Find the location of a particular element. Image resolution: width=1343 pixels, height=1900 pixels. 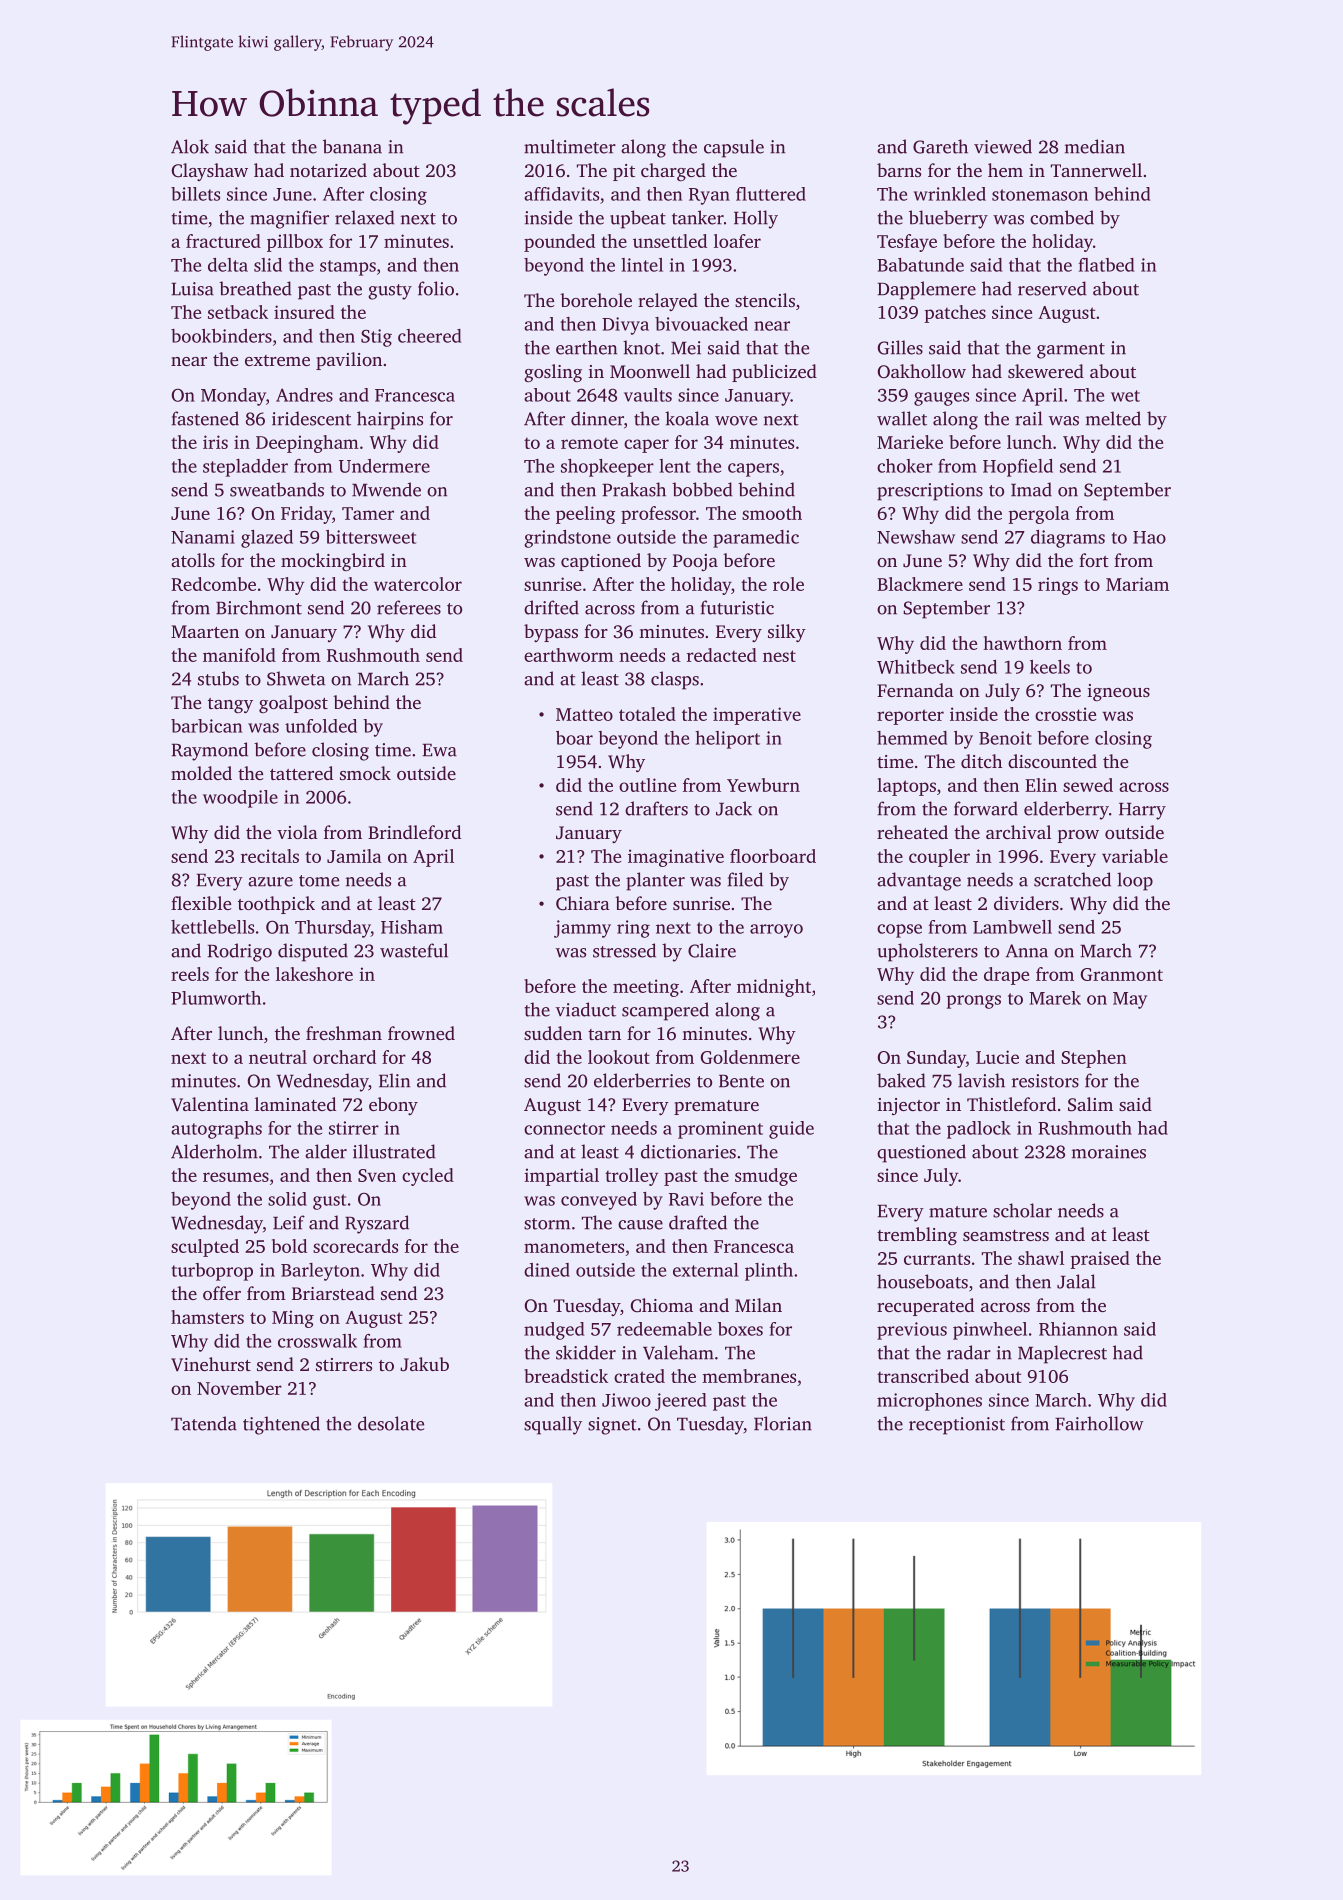

Chiara is located at coordinates (583, 903).
